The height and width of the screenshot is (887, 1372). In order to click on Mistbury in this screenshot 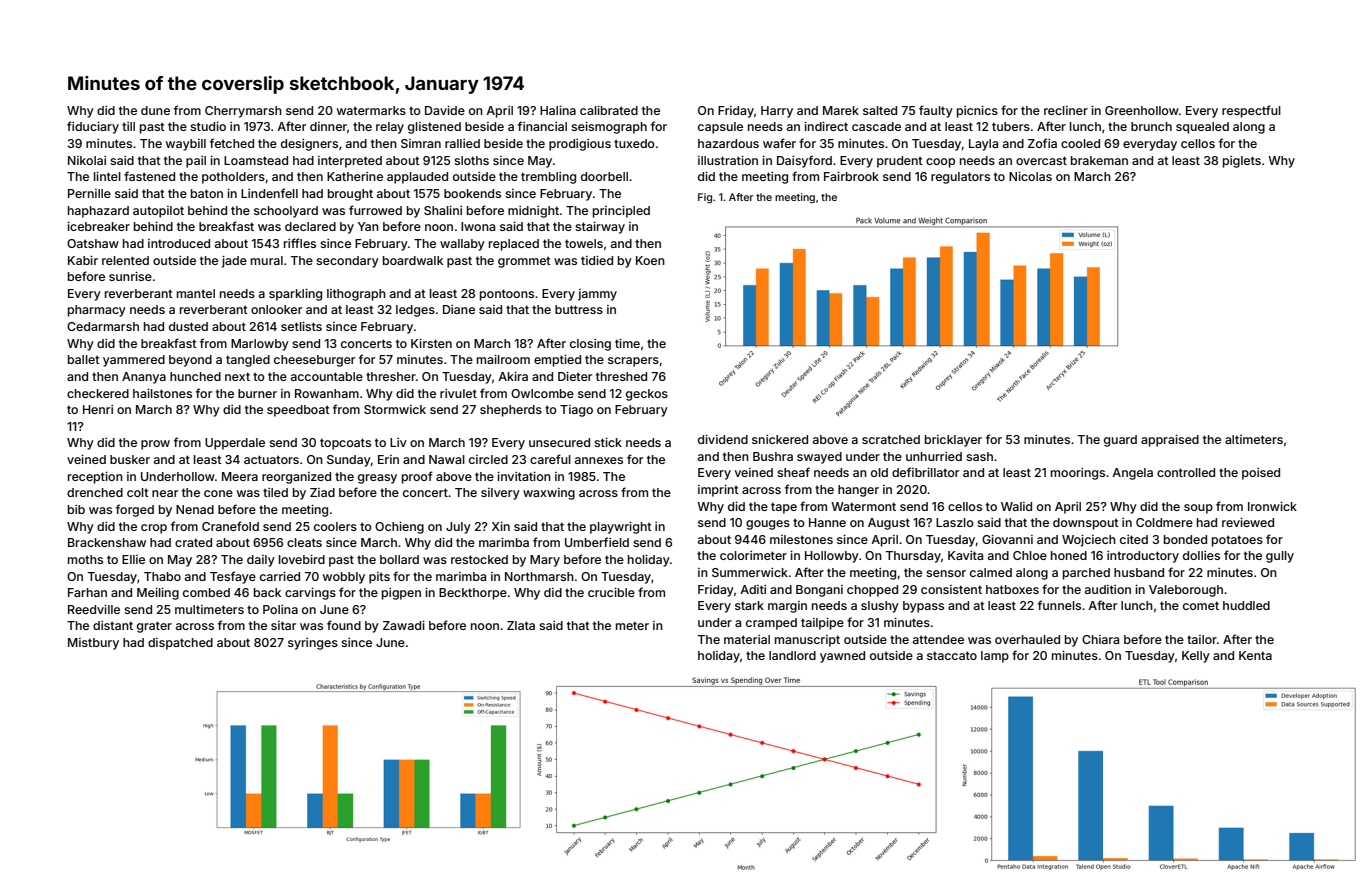, I will do `click(93, 644)`.
